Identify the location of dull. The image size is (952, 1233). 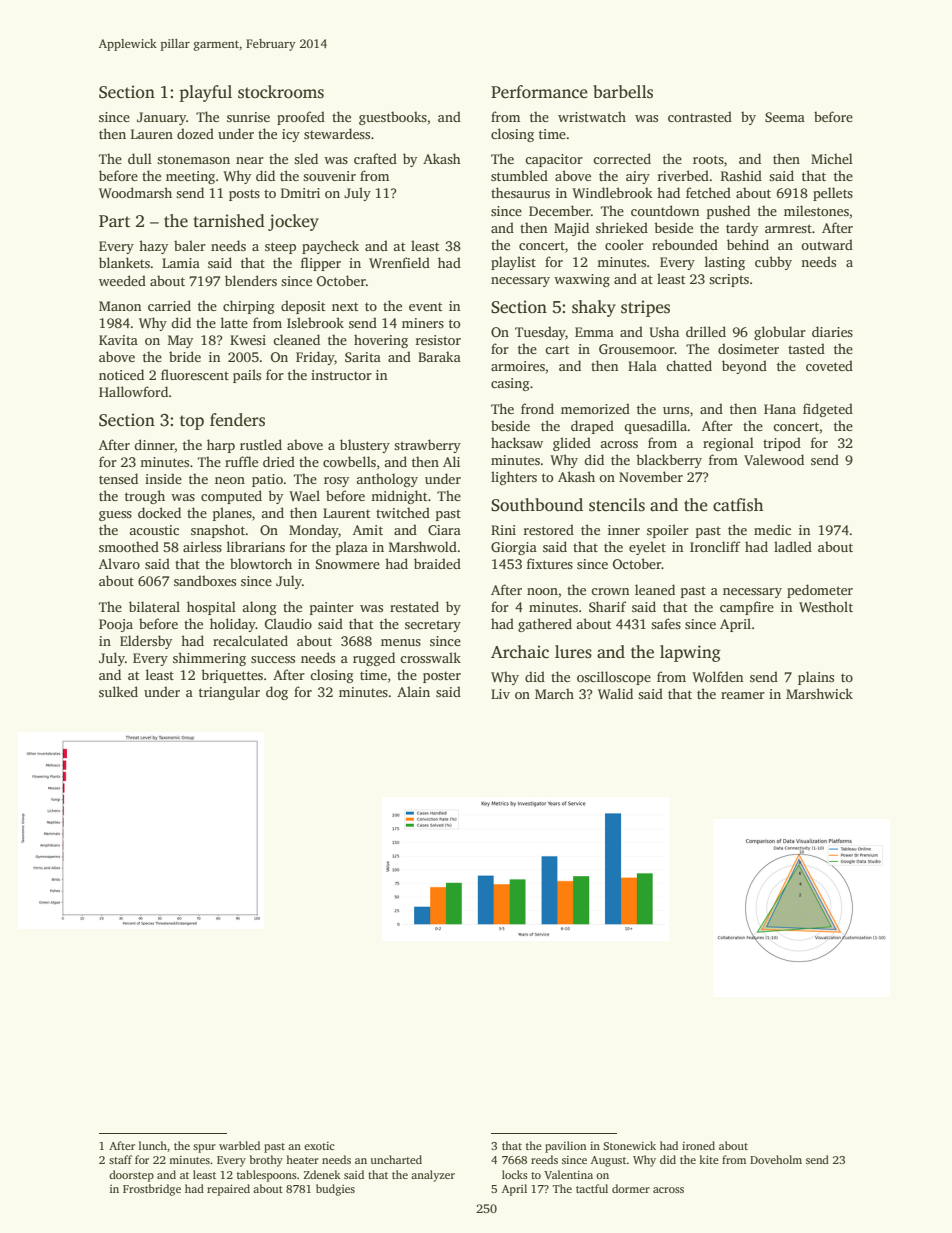
(140, 158).
